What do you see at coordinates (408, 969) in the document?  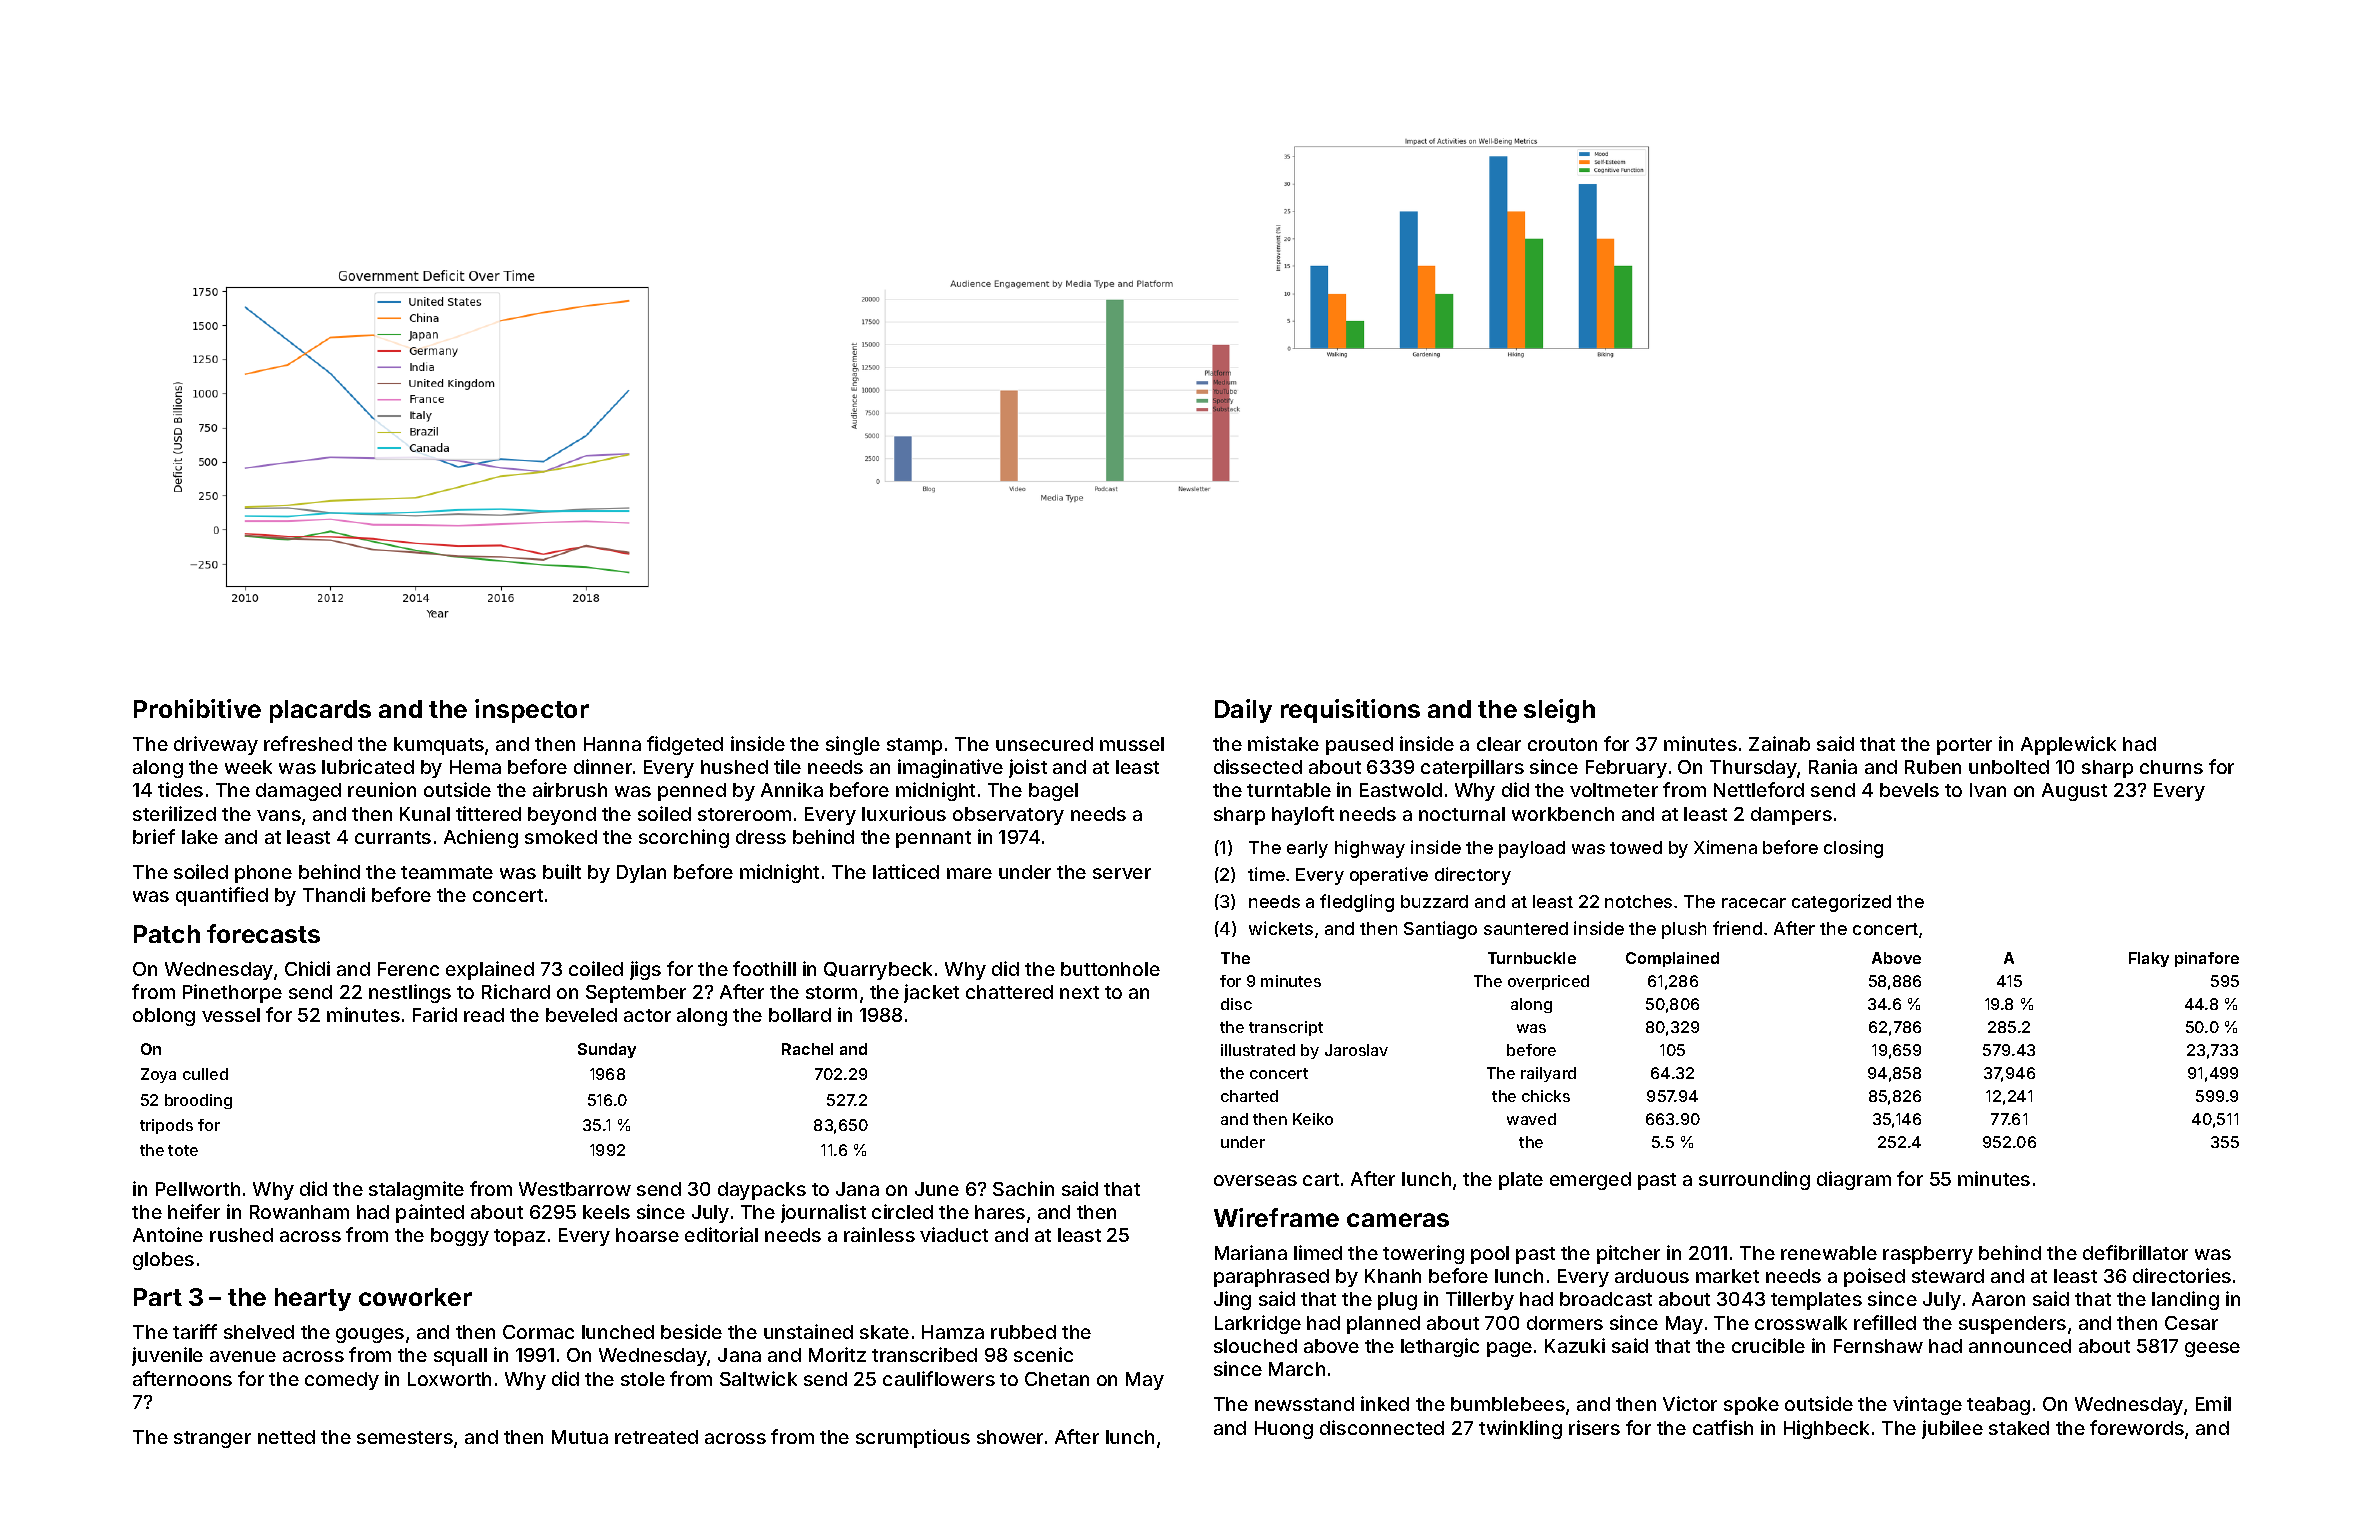 I see `Ferenc` at bounding box center [408, 969].
